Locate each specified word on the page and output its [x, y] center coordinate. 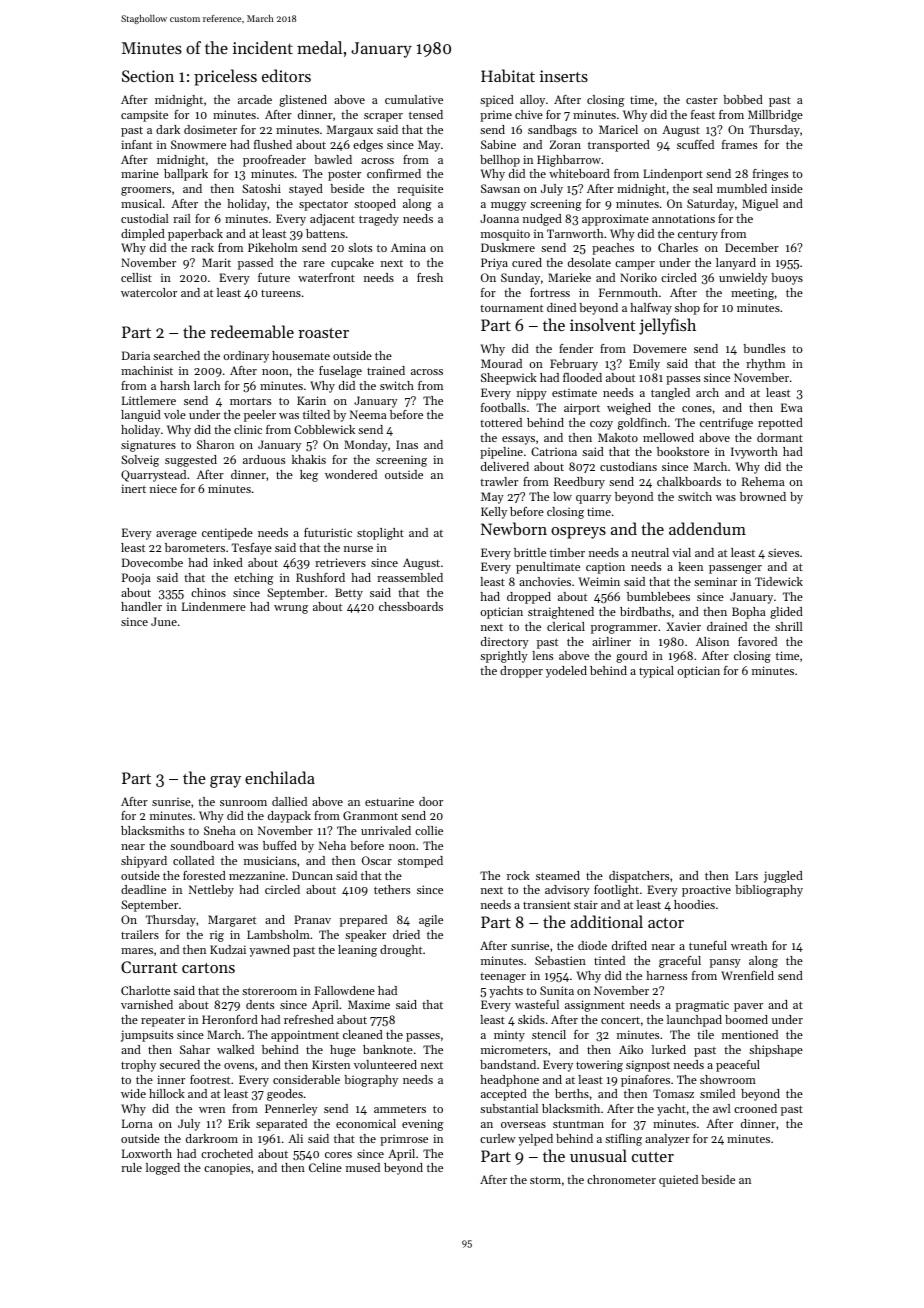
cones [697, 409]
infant [136, 144]
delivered [505, 466]
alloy [532, 101]
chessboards [411, 606]
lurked [669, 1049]
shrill [789, 626]
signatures [148, 446]
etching [253, 579]
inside [787, 188]
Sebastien [560, 960]
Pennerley [291, 1110]
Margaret [232, 921]
